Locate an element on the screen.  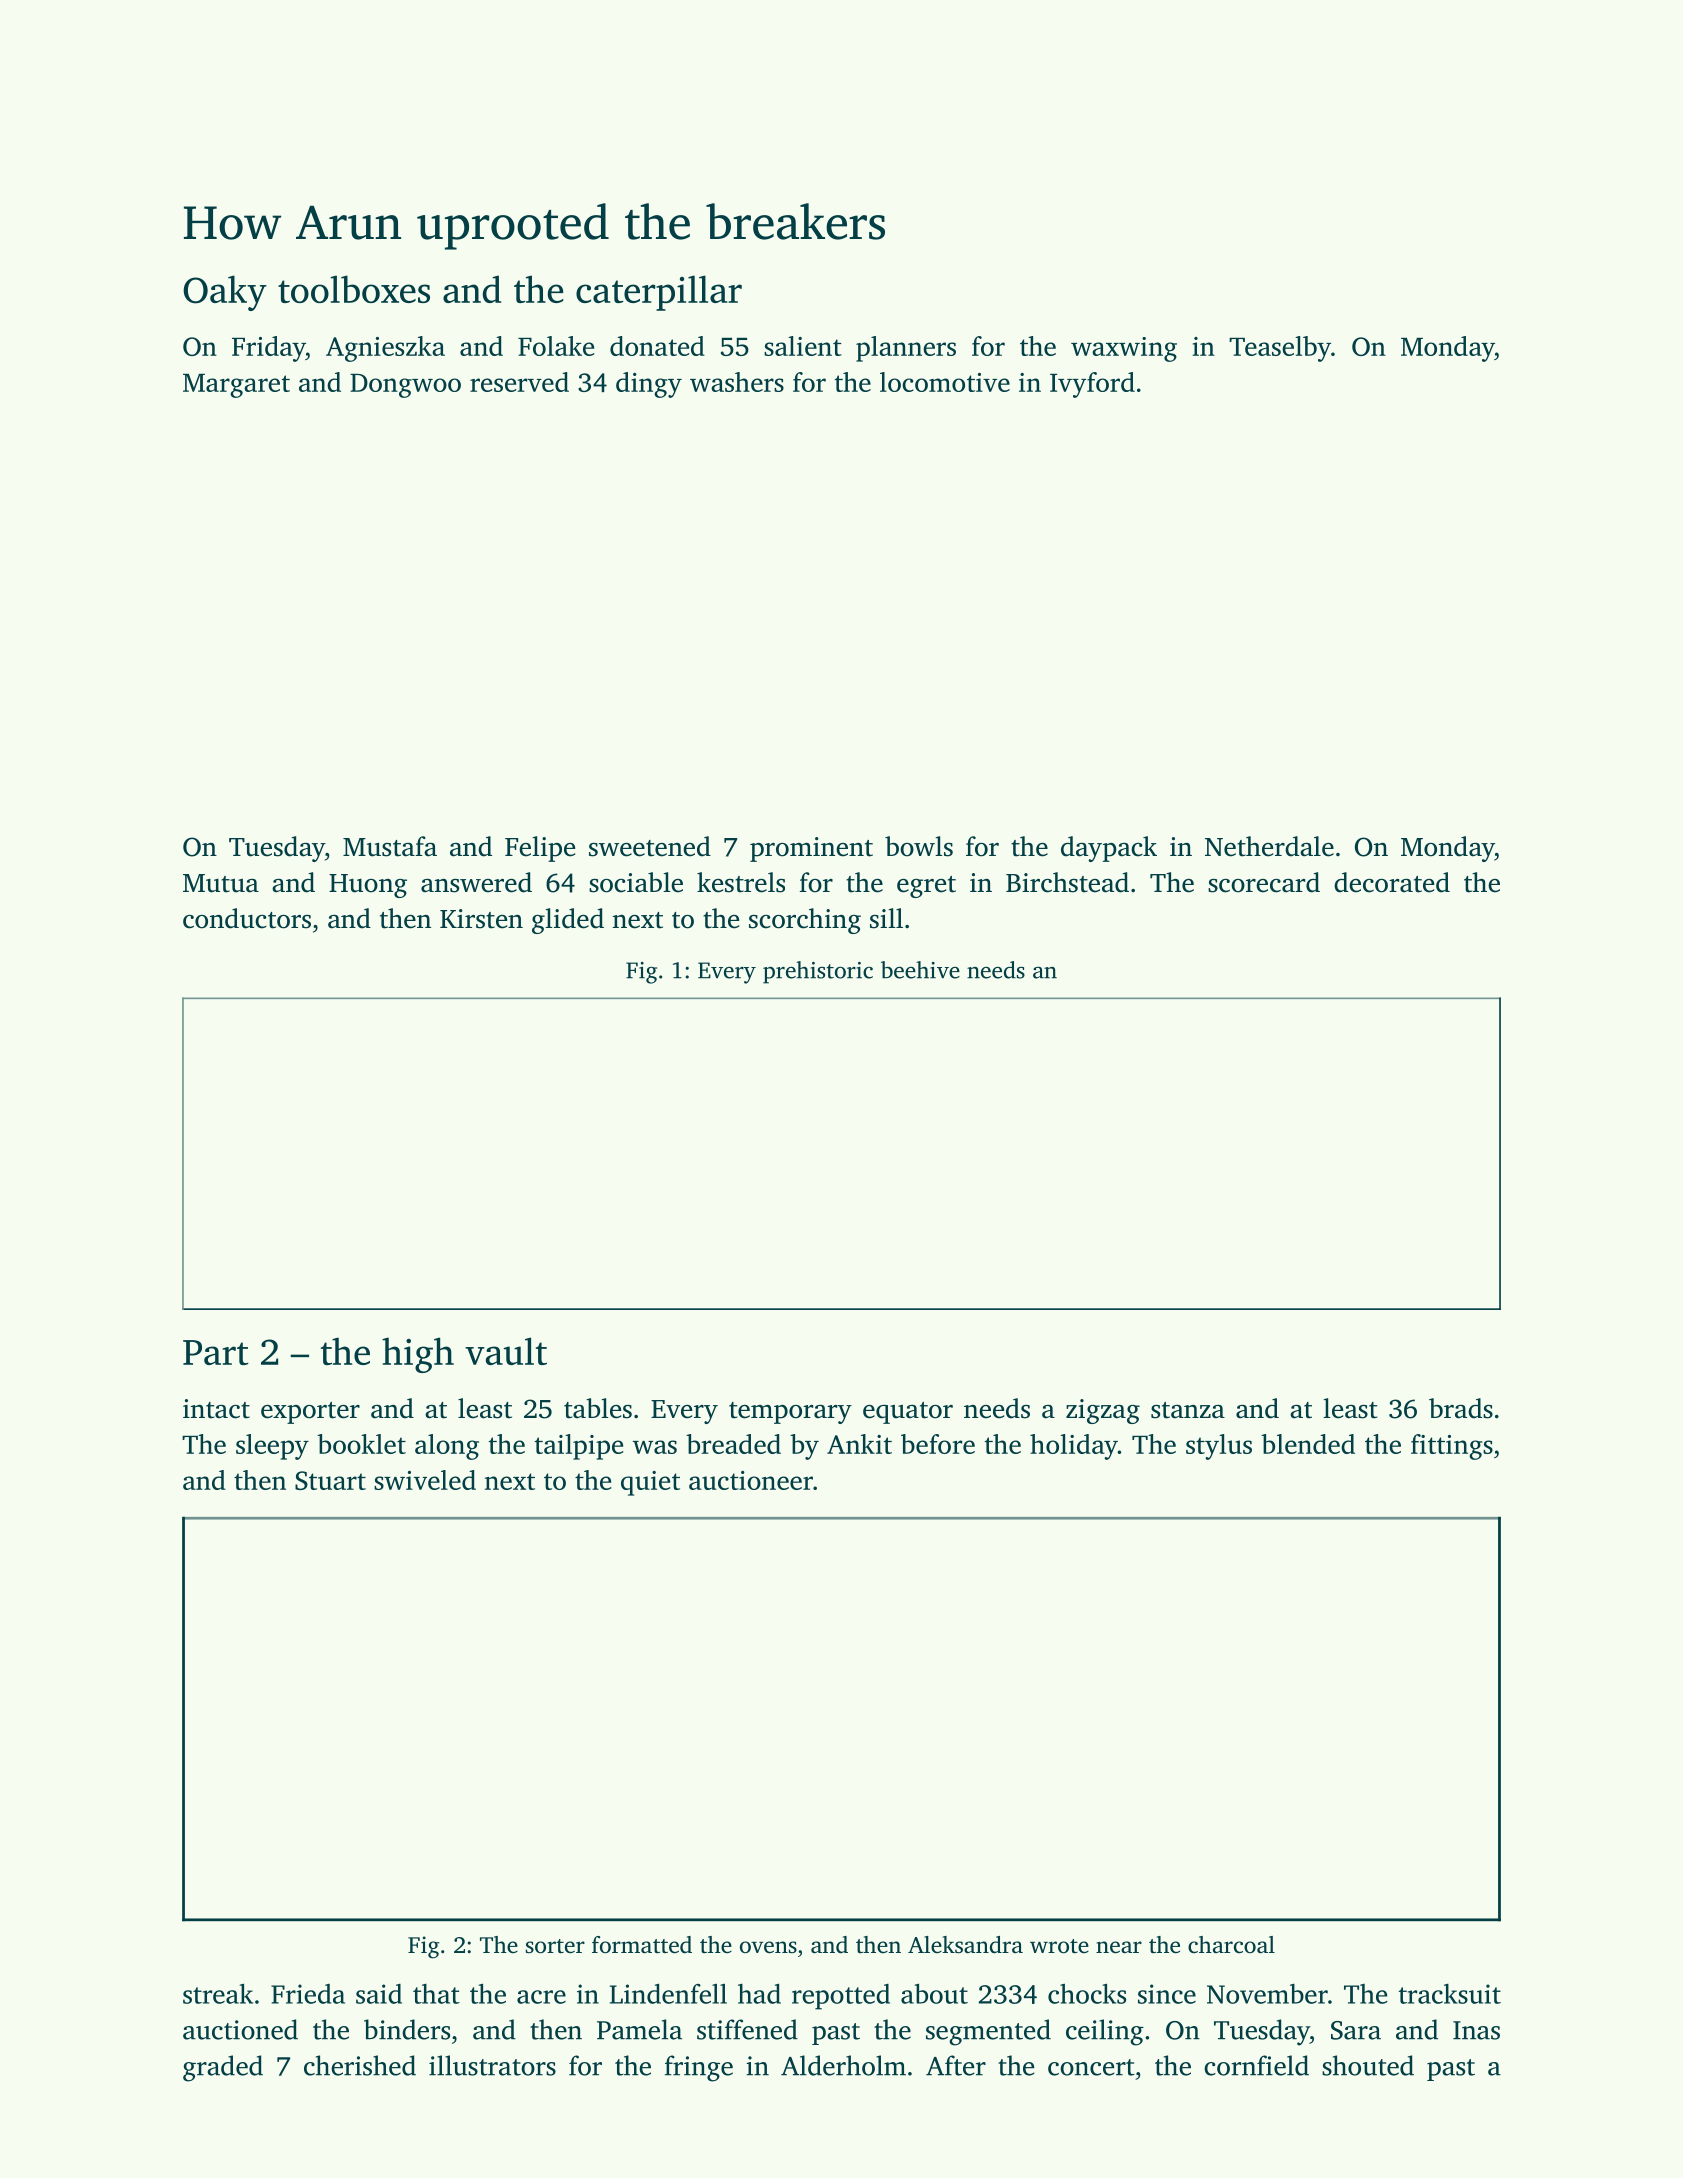
fringe is located at coordinates (699, 2068).
